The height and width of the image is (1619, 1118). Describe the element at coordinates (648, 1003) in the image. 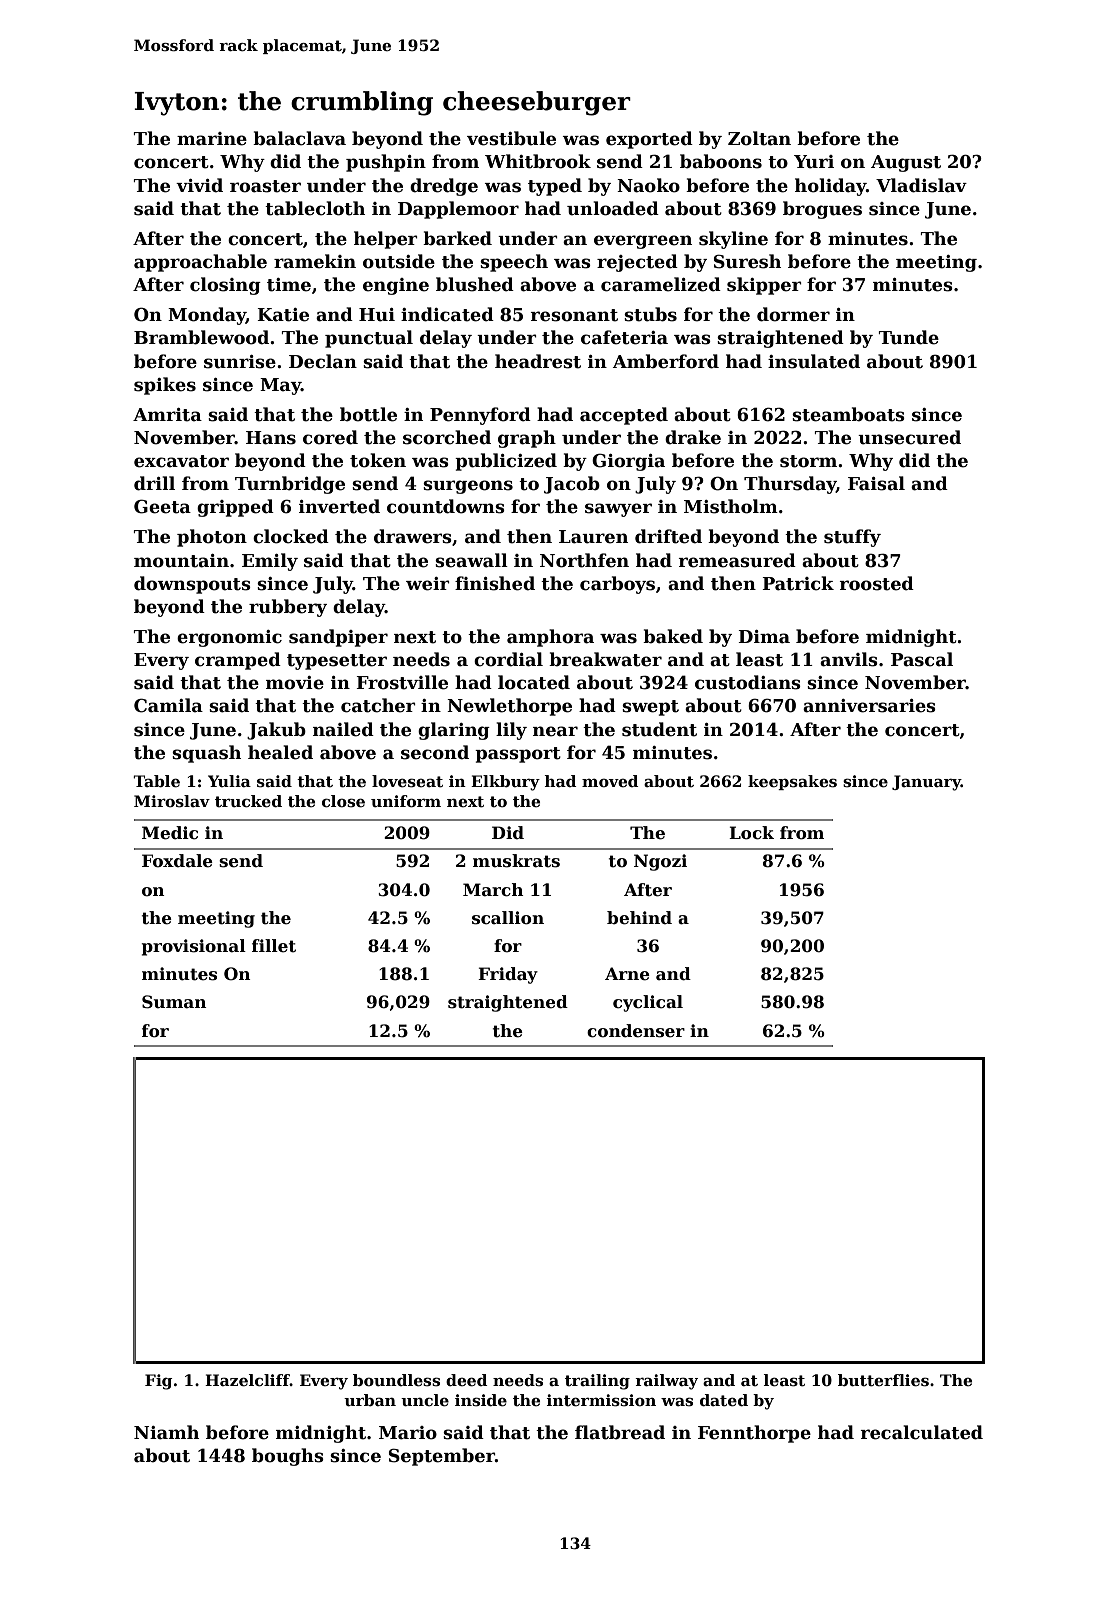

I see `cyclical` at that location.
